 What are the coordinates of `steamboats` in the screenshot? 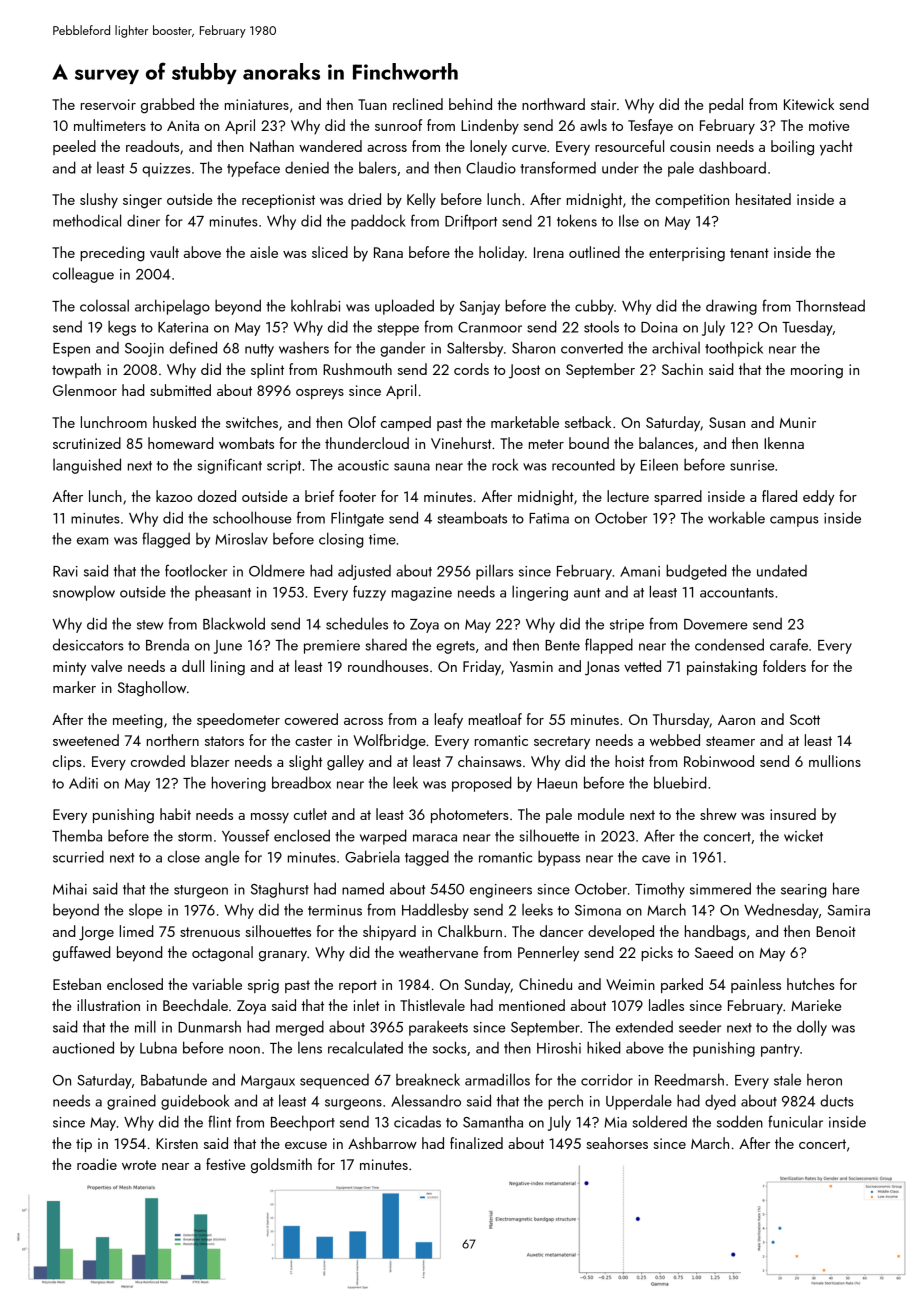 It's located at (472, 517).
